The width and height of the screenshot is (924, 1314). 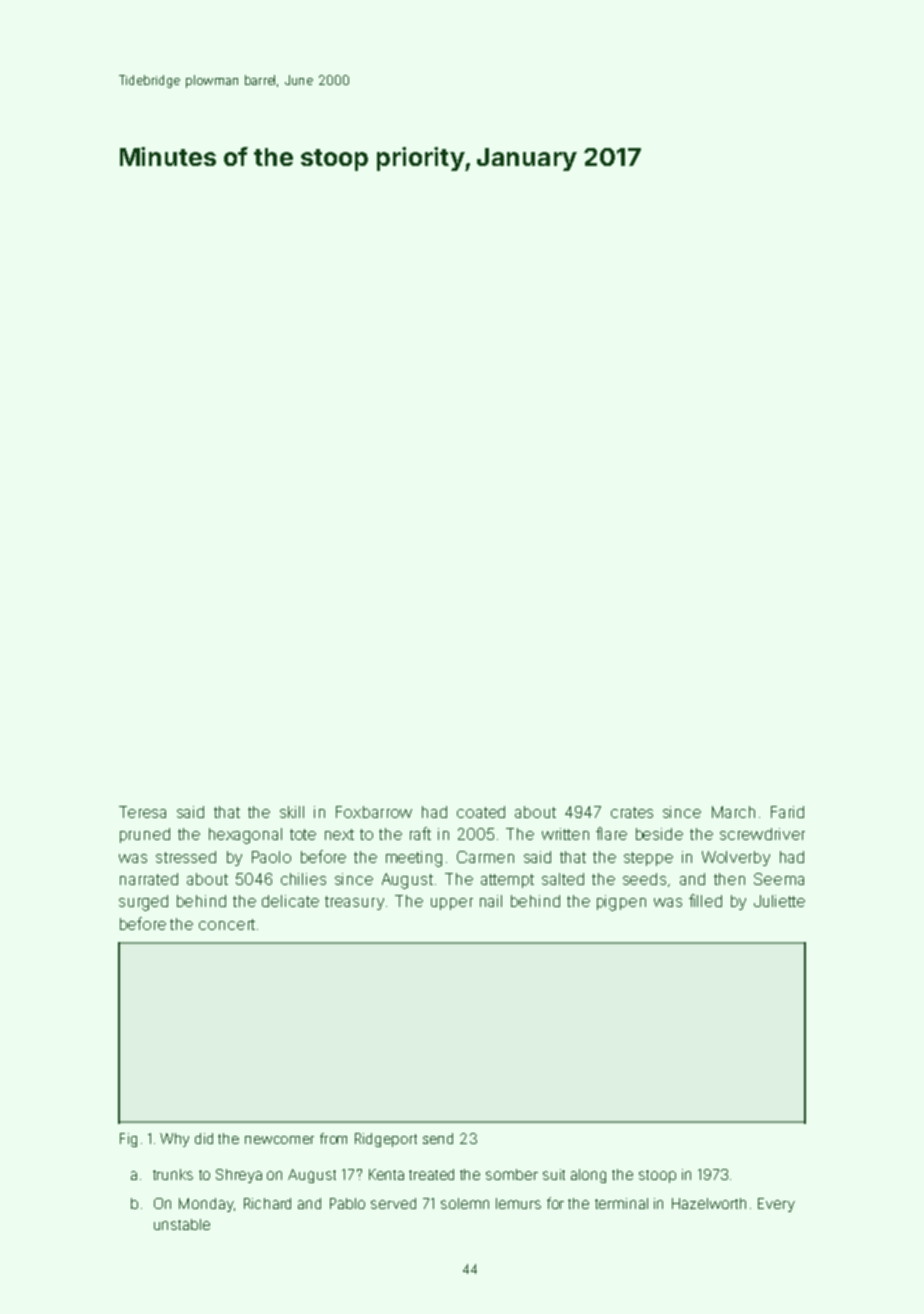 I want to click on Juliette, so click(x=779, y=901).
